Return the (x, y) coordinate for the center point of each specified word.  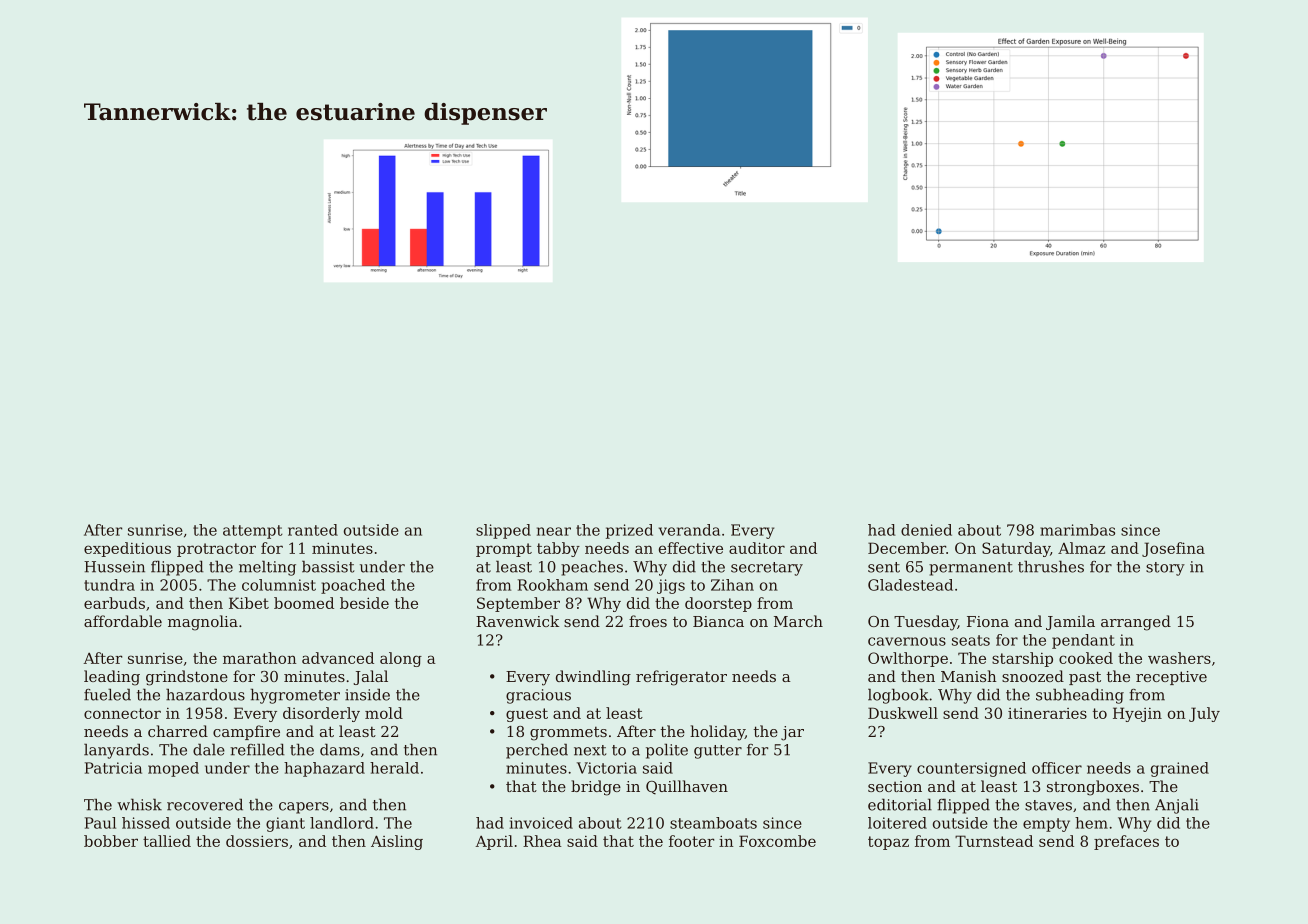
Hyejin (1137, 714)
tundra (109, 585)
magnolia (203, 623)
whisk (139, 804)
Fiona (988, 621)
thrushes (1051, 566)
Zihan (732, 585)
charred (178, 731)
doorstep (718, 604)
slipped (503, 531)
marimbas (1077, 530)
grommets (568, 733)
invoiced (541, 823)
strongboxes (1093, 788)
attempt (253, 532)
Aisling (397, 842)
